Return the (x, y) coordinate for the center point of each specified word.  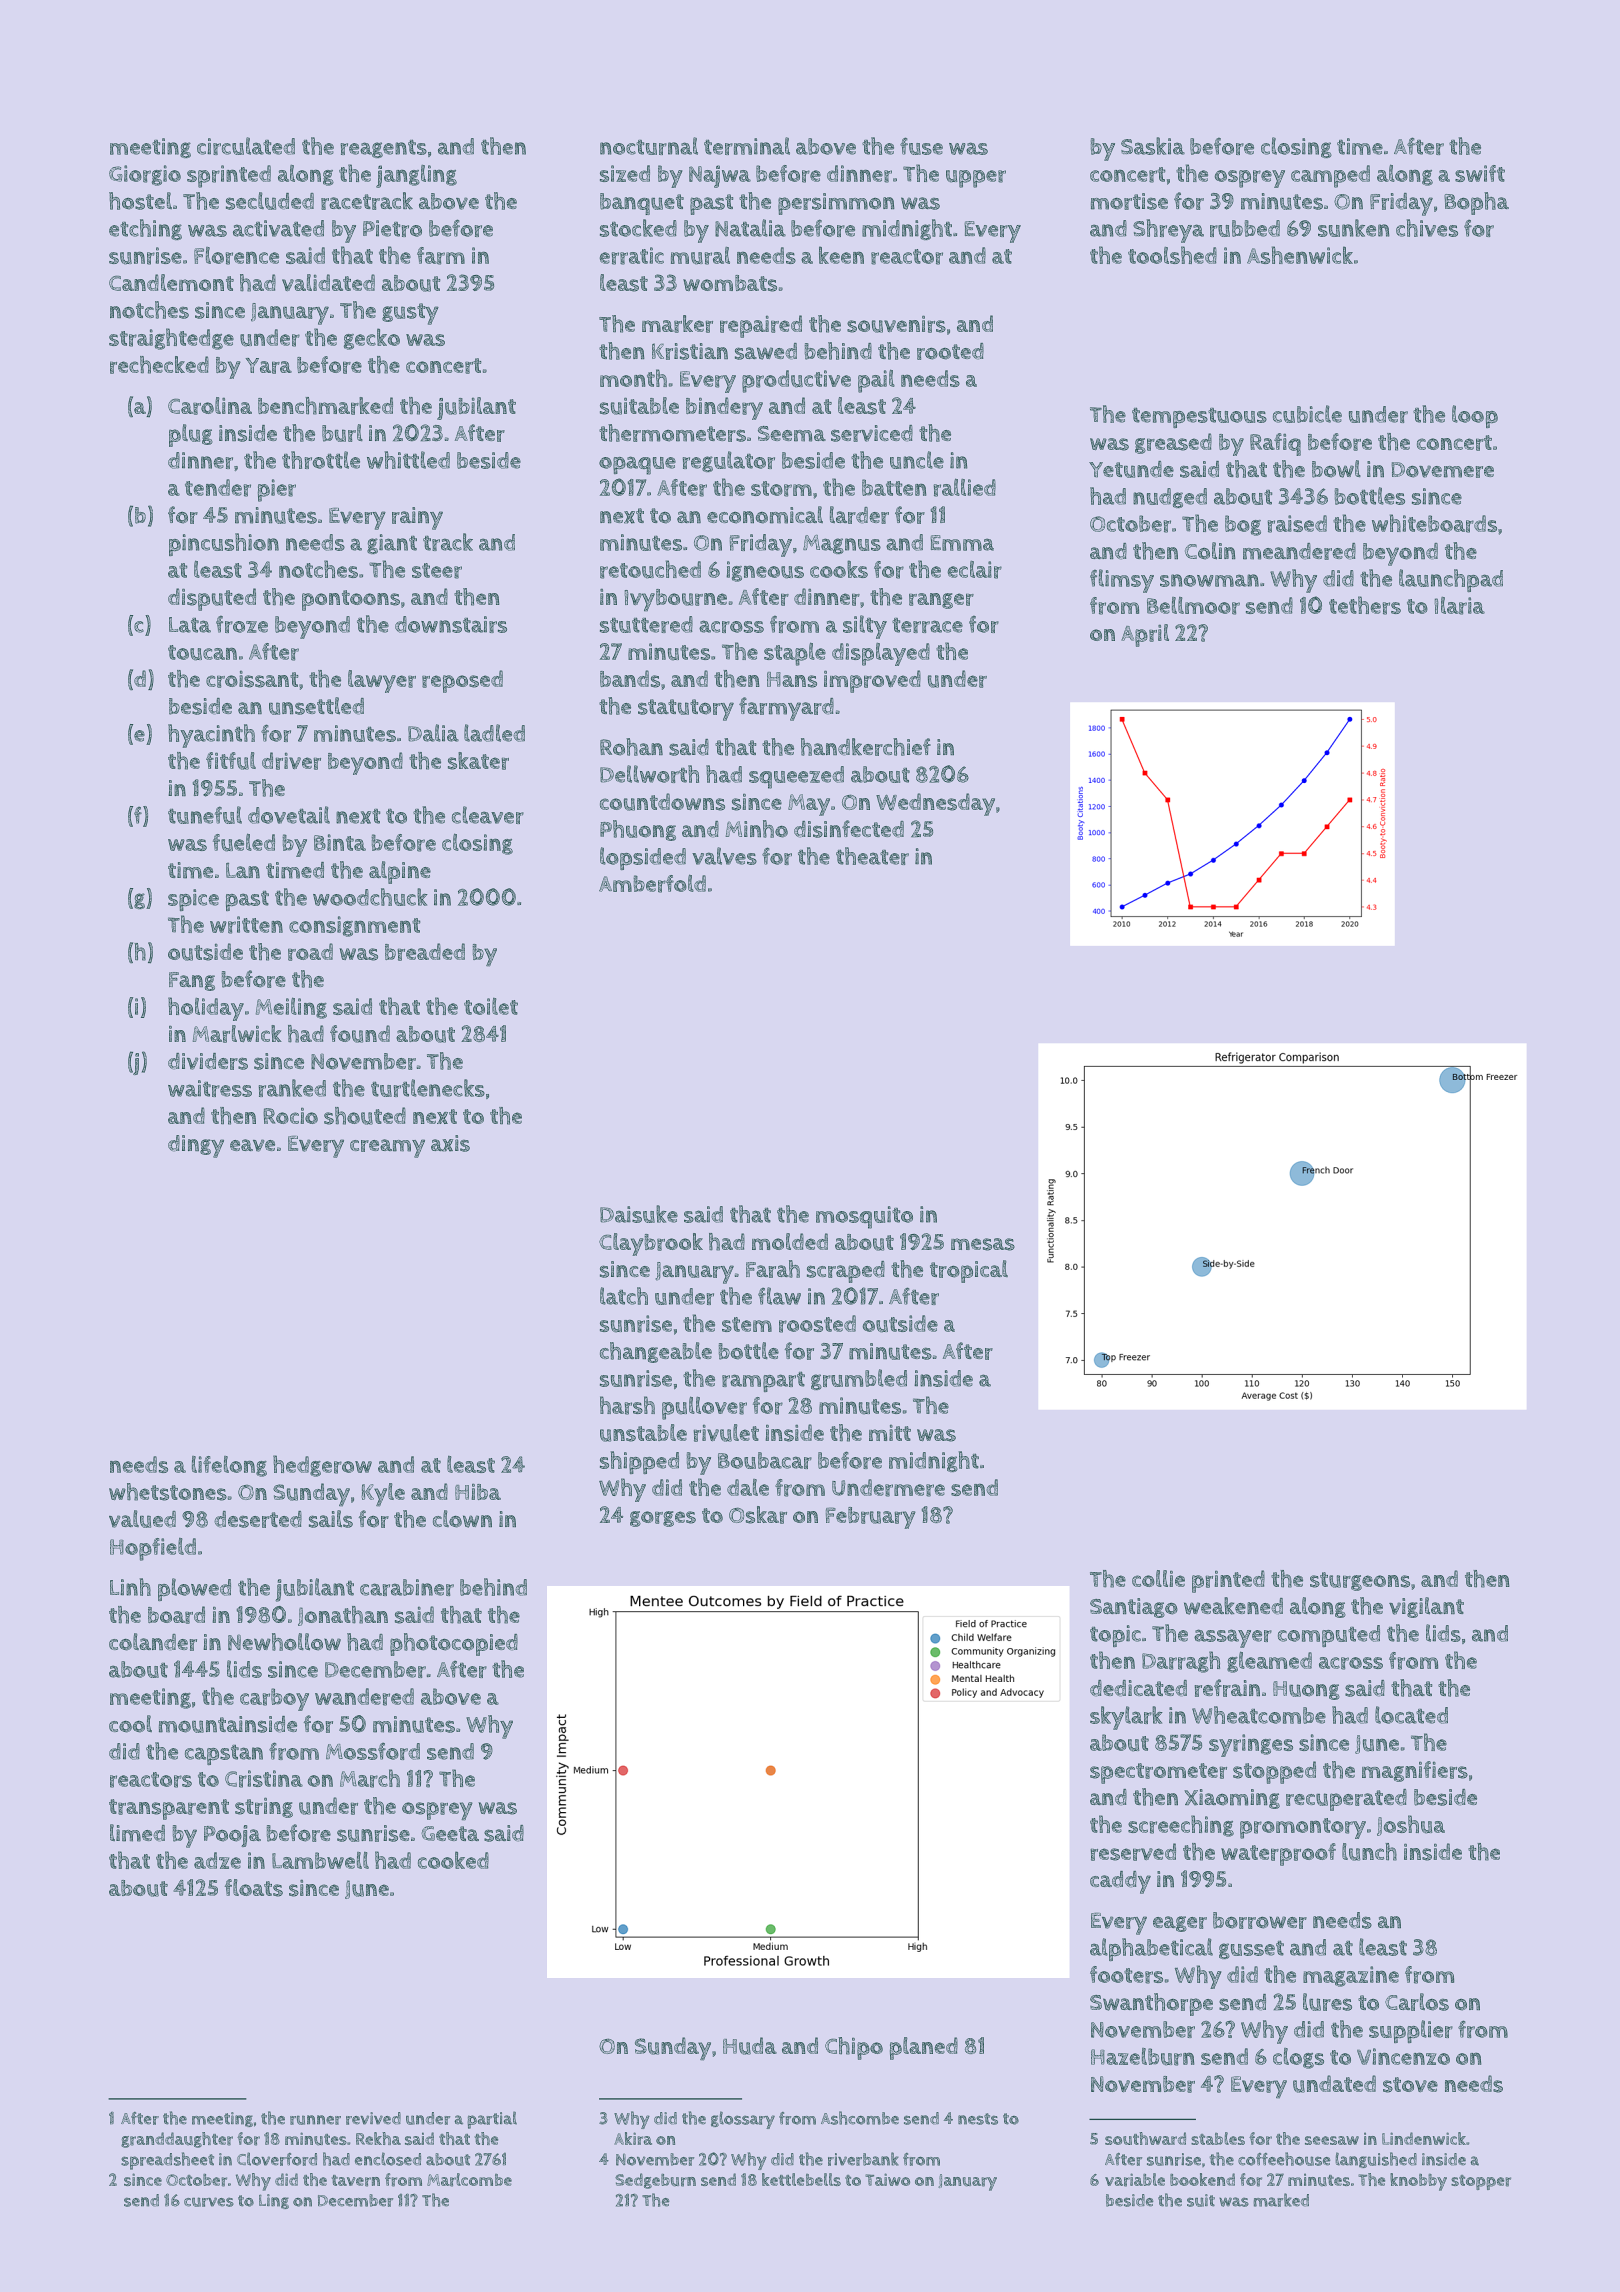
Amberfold (652, 883)
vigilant (1426, 1607)
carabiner (407, 1587)
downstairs (451, 624)
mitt (890, 1432)
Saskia (1153, 146)
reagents (383, 148)
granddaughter (177, 2140)
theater (872, 856)
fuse (921, 146)
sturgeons (1360, 1581)
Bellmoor (1193, 606)
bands (630, 679)
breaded (425, 952)
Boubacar (765, 1460)
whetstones (168, 1492)
